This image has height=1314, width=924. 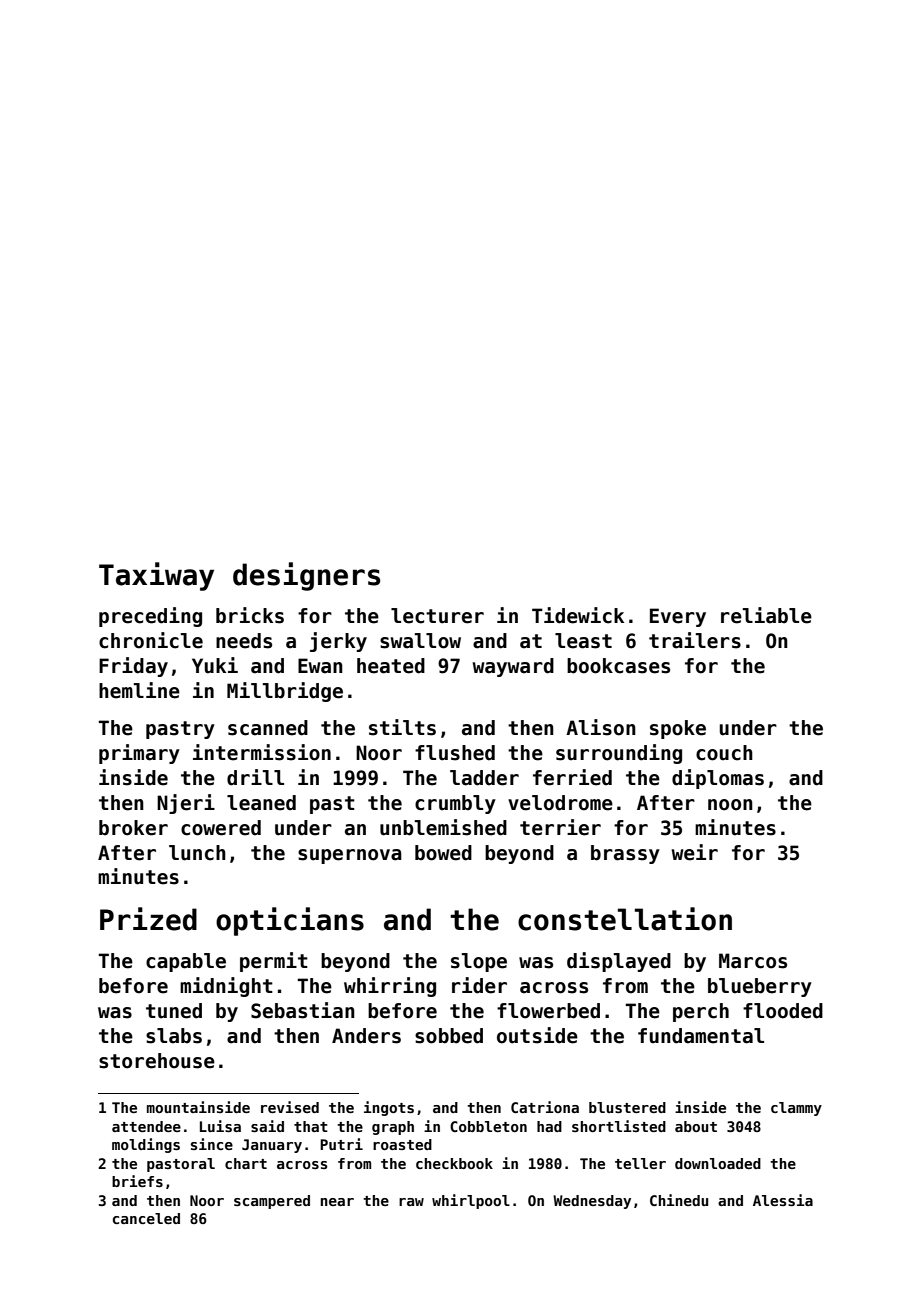 I want to click on least, so click(x=583, y=641).
